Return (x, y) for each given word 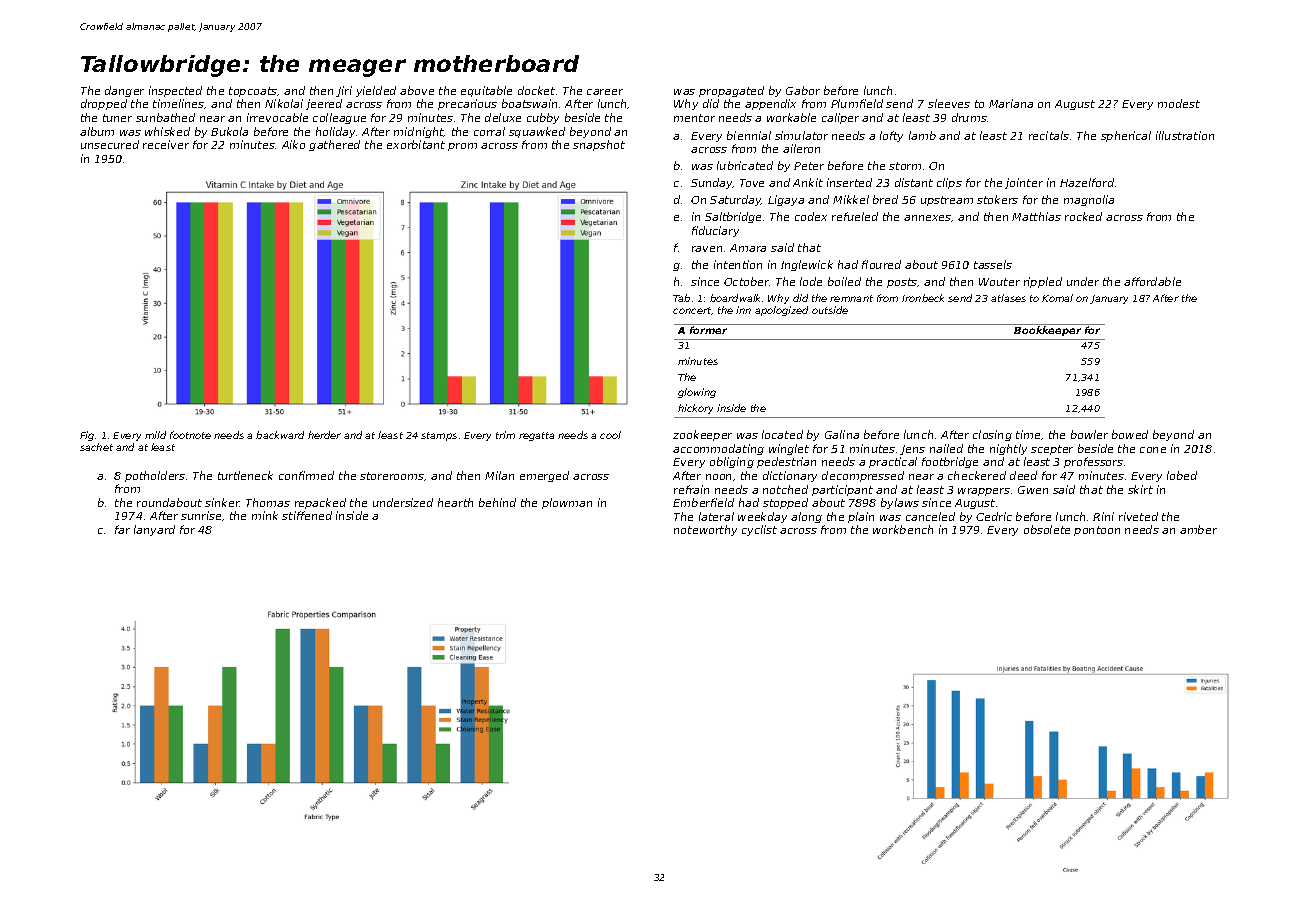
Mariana (1011, 103)
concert (692, 310)
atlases (1008, 298)
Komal (1057, 298)
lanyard (154, 530)
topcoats (253, 92)
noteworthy (705, 530)
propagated (731, 91)
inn (743, 310)
